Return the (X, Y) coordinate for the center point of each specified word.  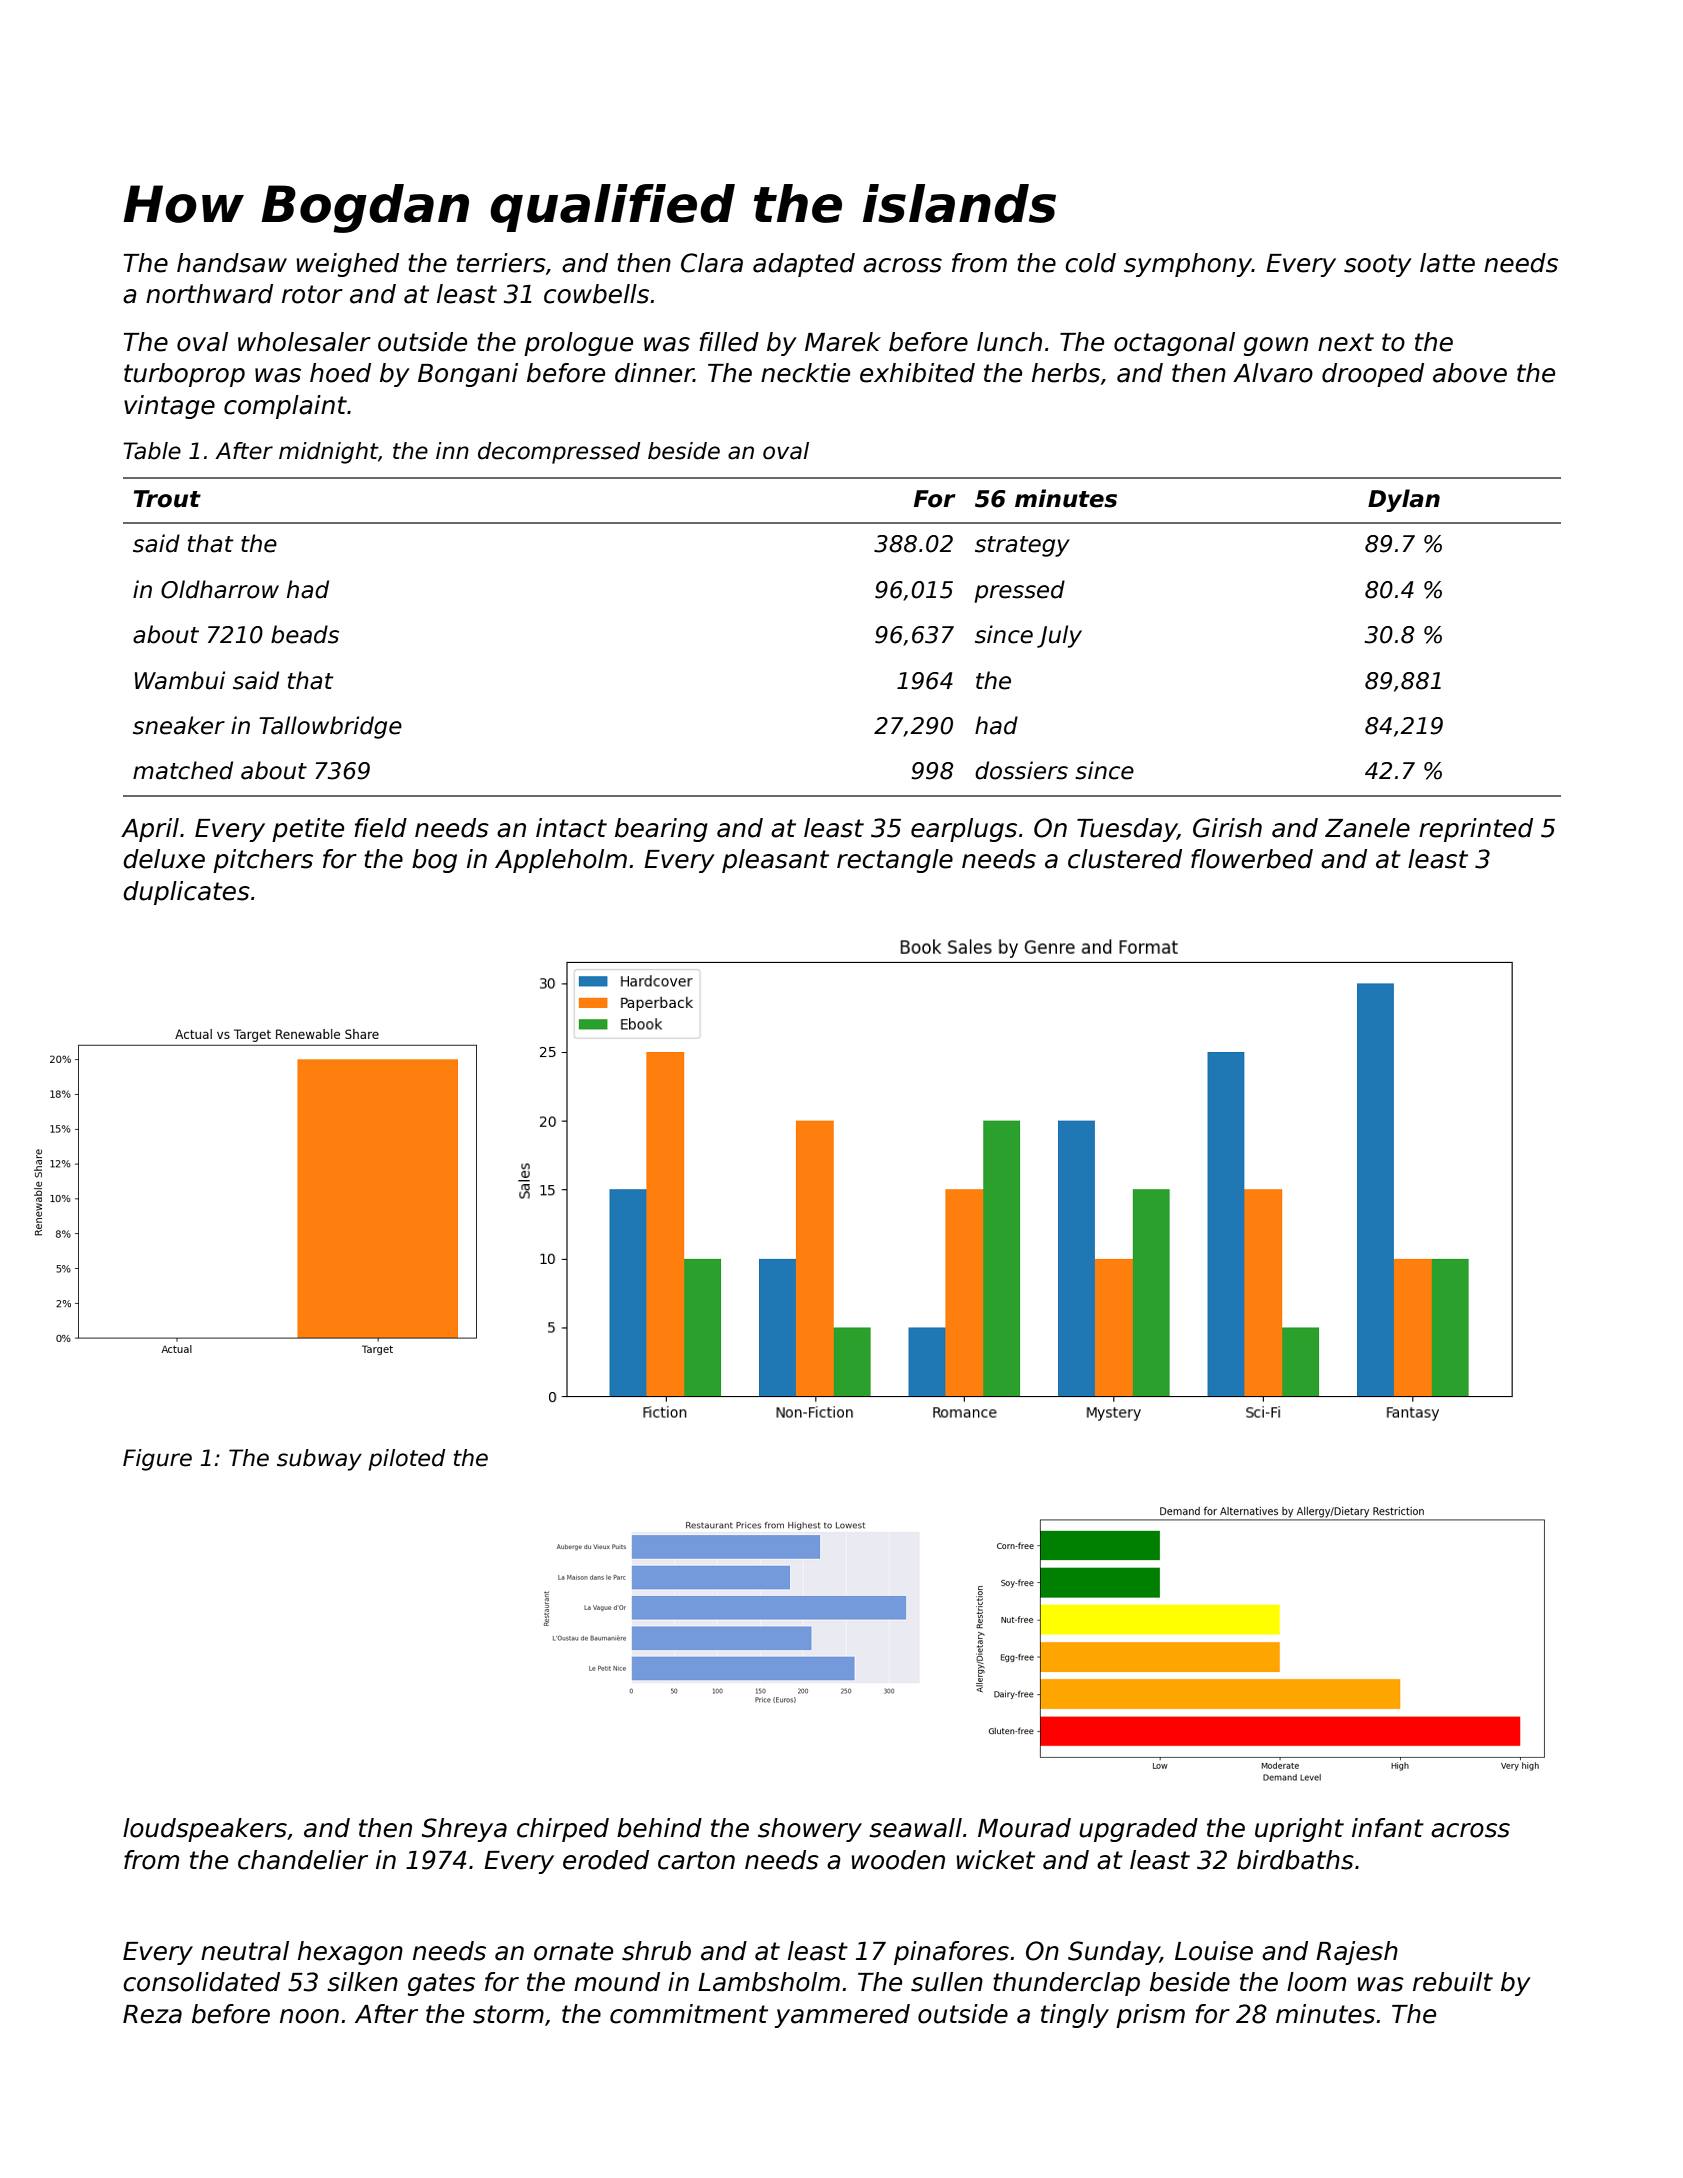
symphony (1188, 265)
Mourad (1024, 1828)
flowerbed (1252, 859)
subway (319, 1460)
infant (1388, 1828)
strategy (1022, 546)
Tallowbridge (330, 727)
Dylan (1404, 500)
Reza (152, 2014)
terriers (501, 263)
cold (1090, 263)
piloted (406, 1460)
